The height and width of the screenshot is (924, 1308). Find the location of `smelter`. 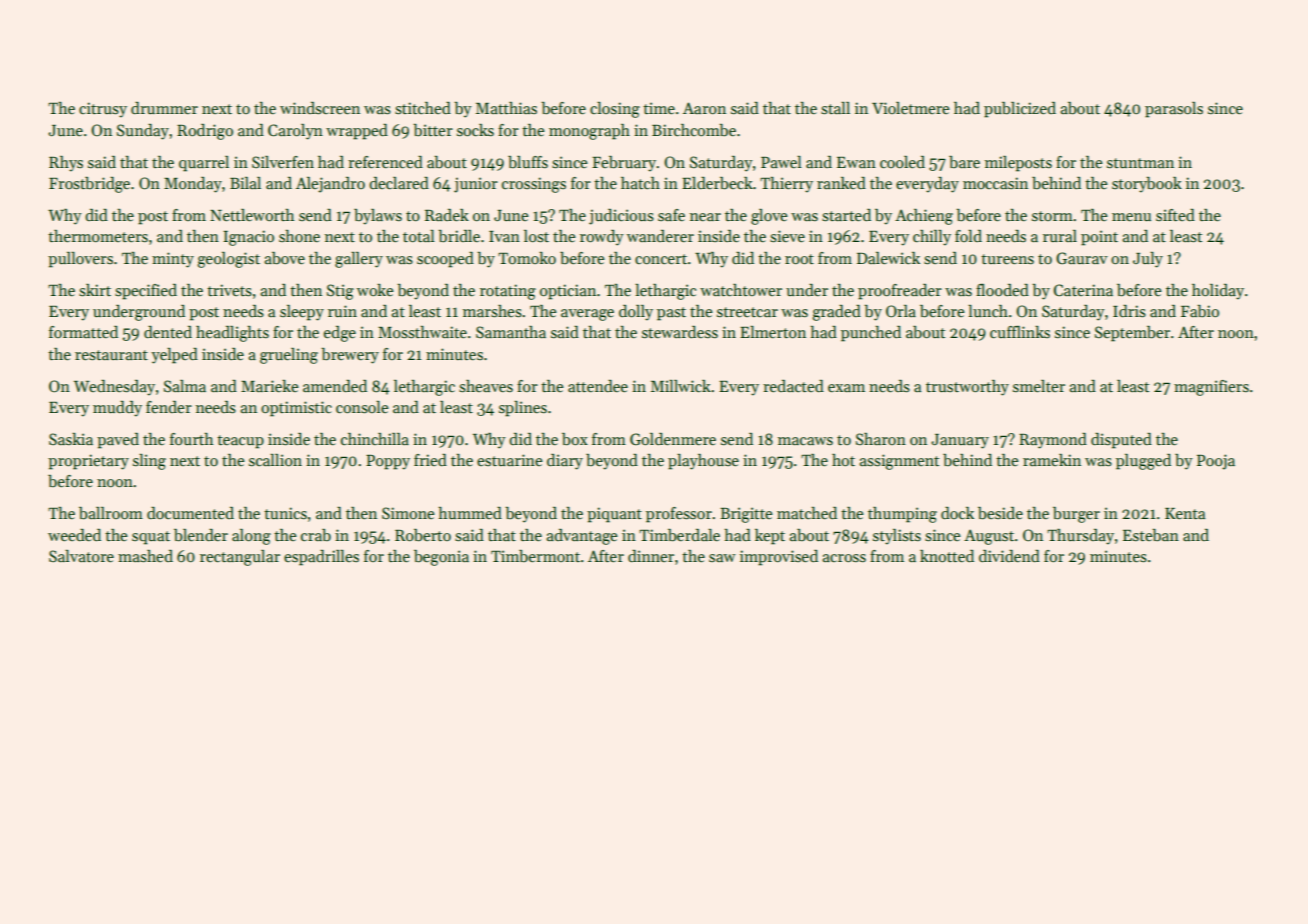

smelter is located at coordinates (1039, 386).
